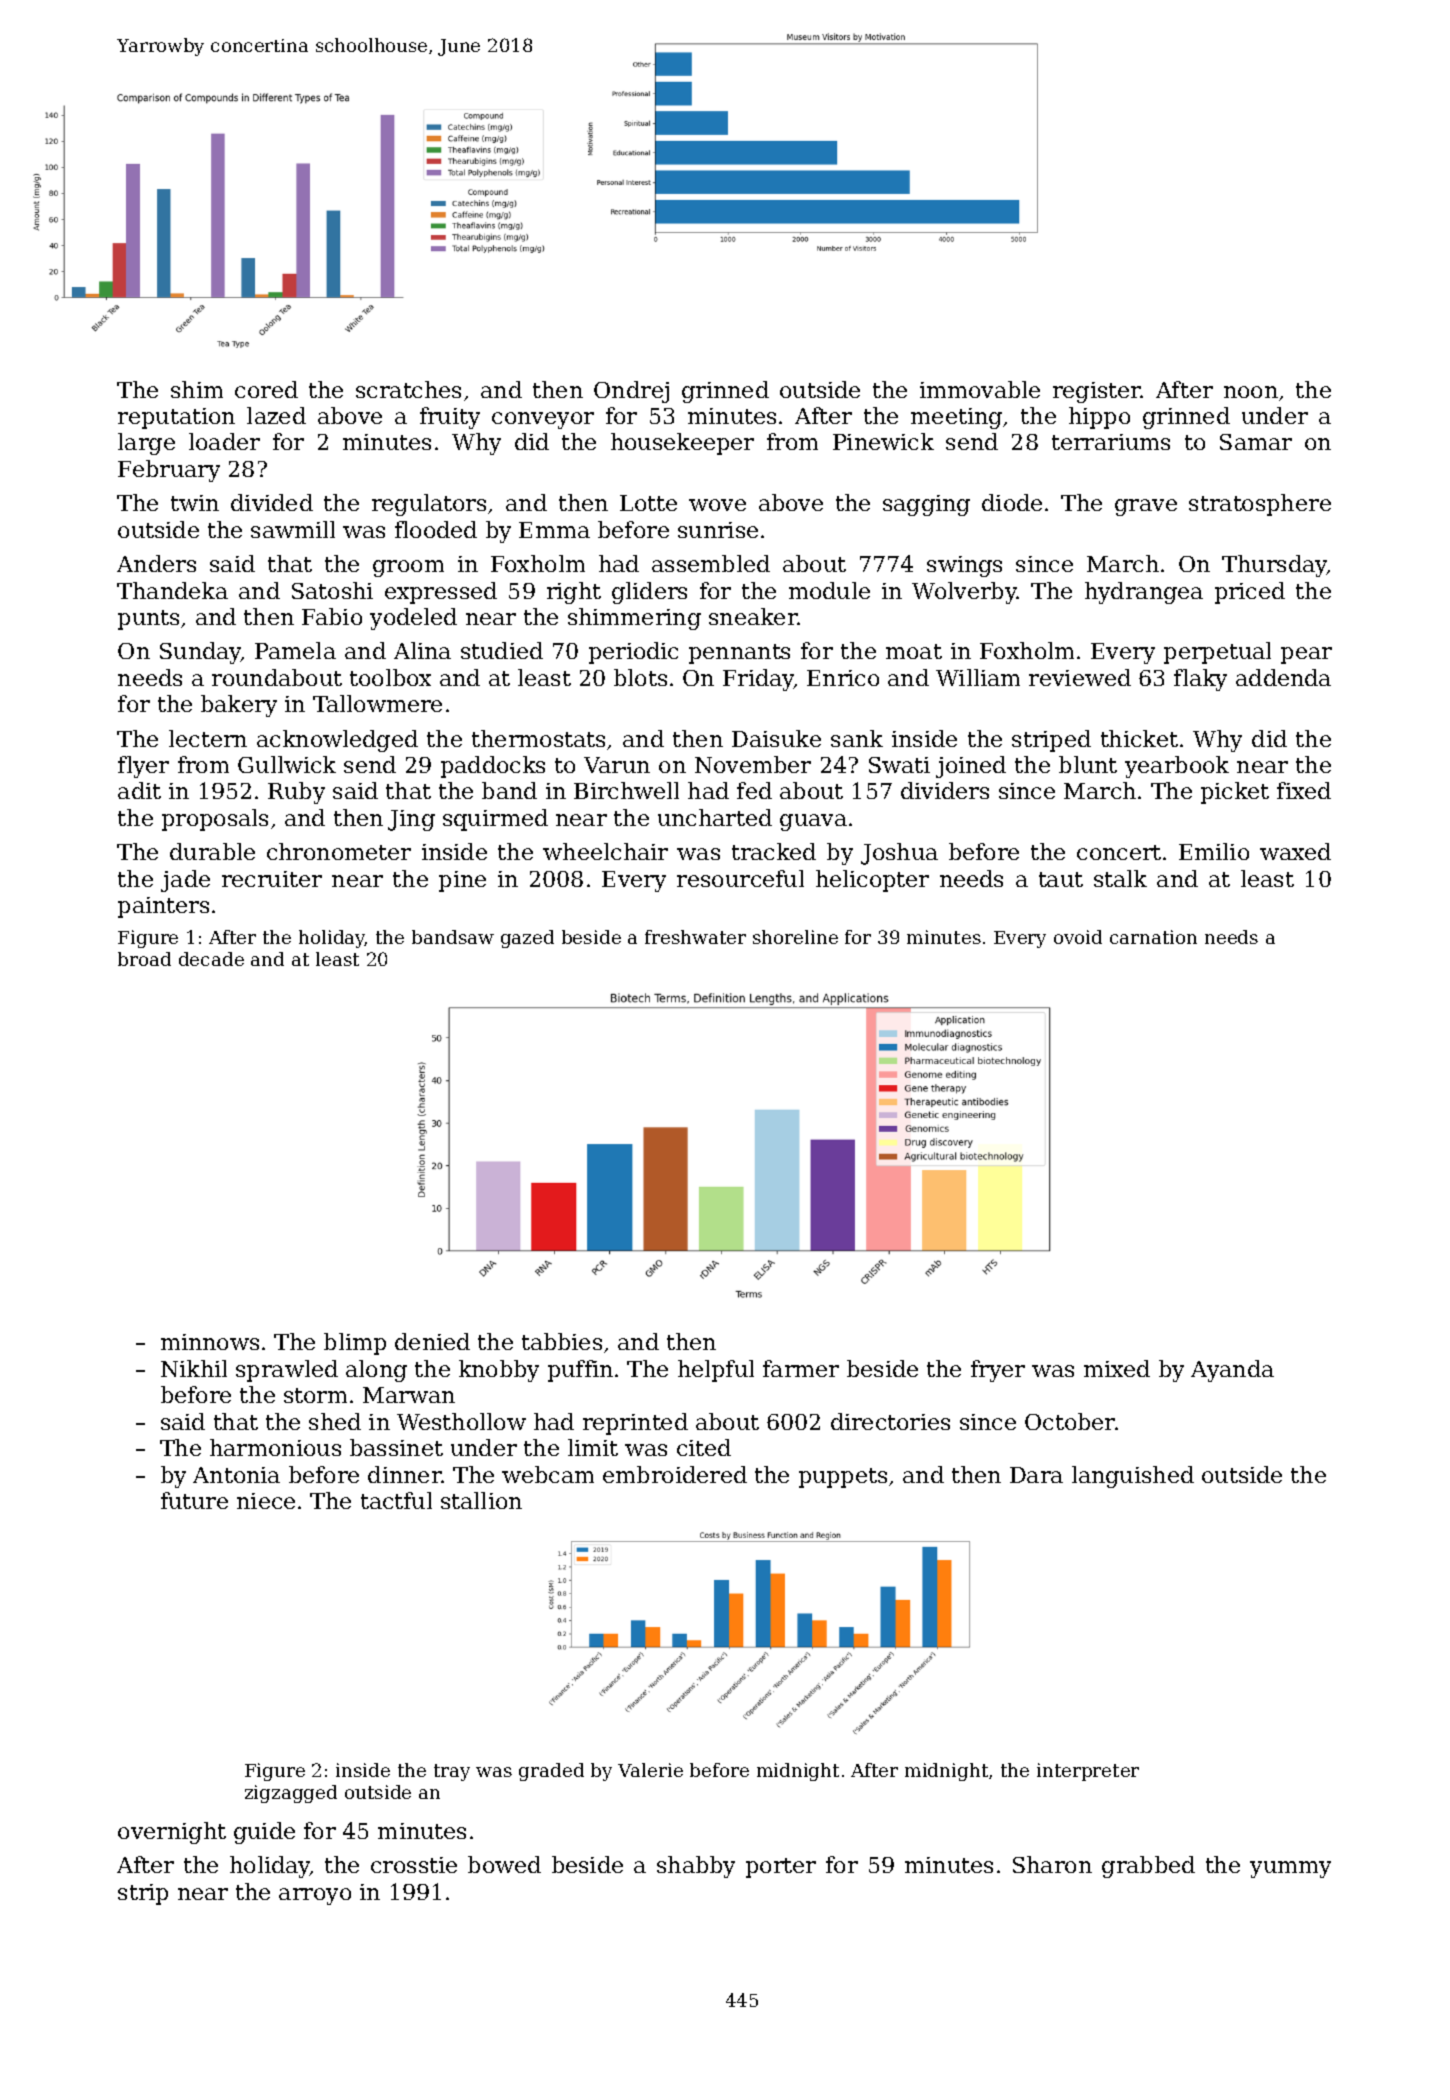 The image size is (1450, 2100). I want to click on register, so click(1097, 392).
